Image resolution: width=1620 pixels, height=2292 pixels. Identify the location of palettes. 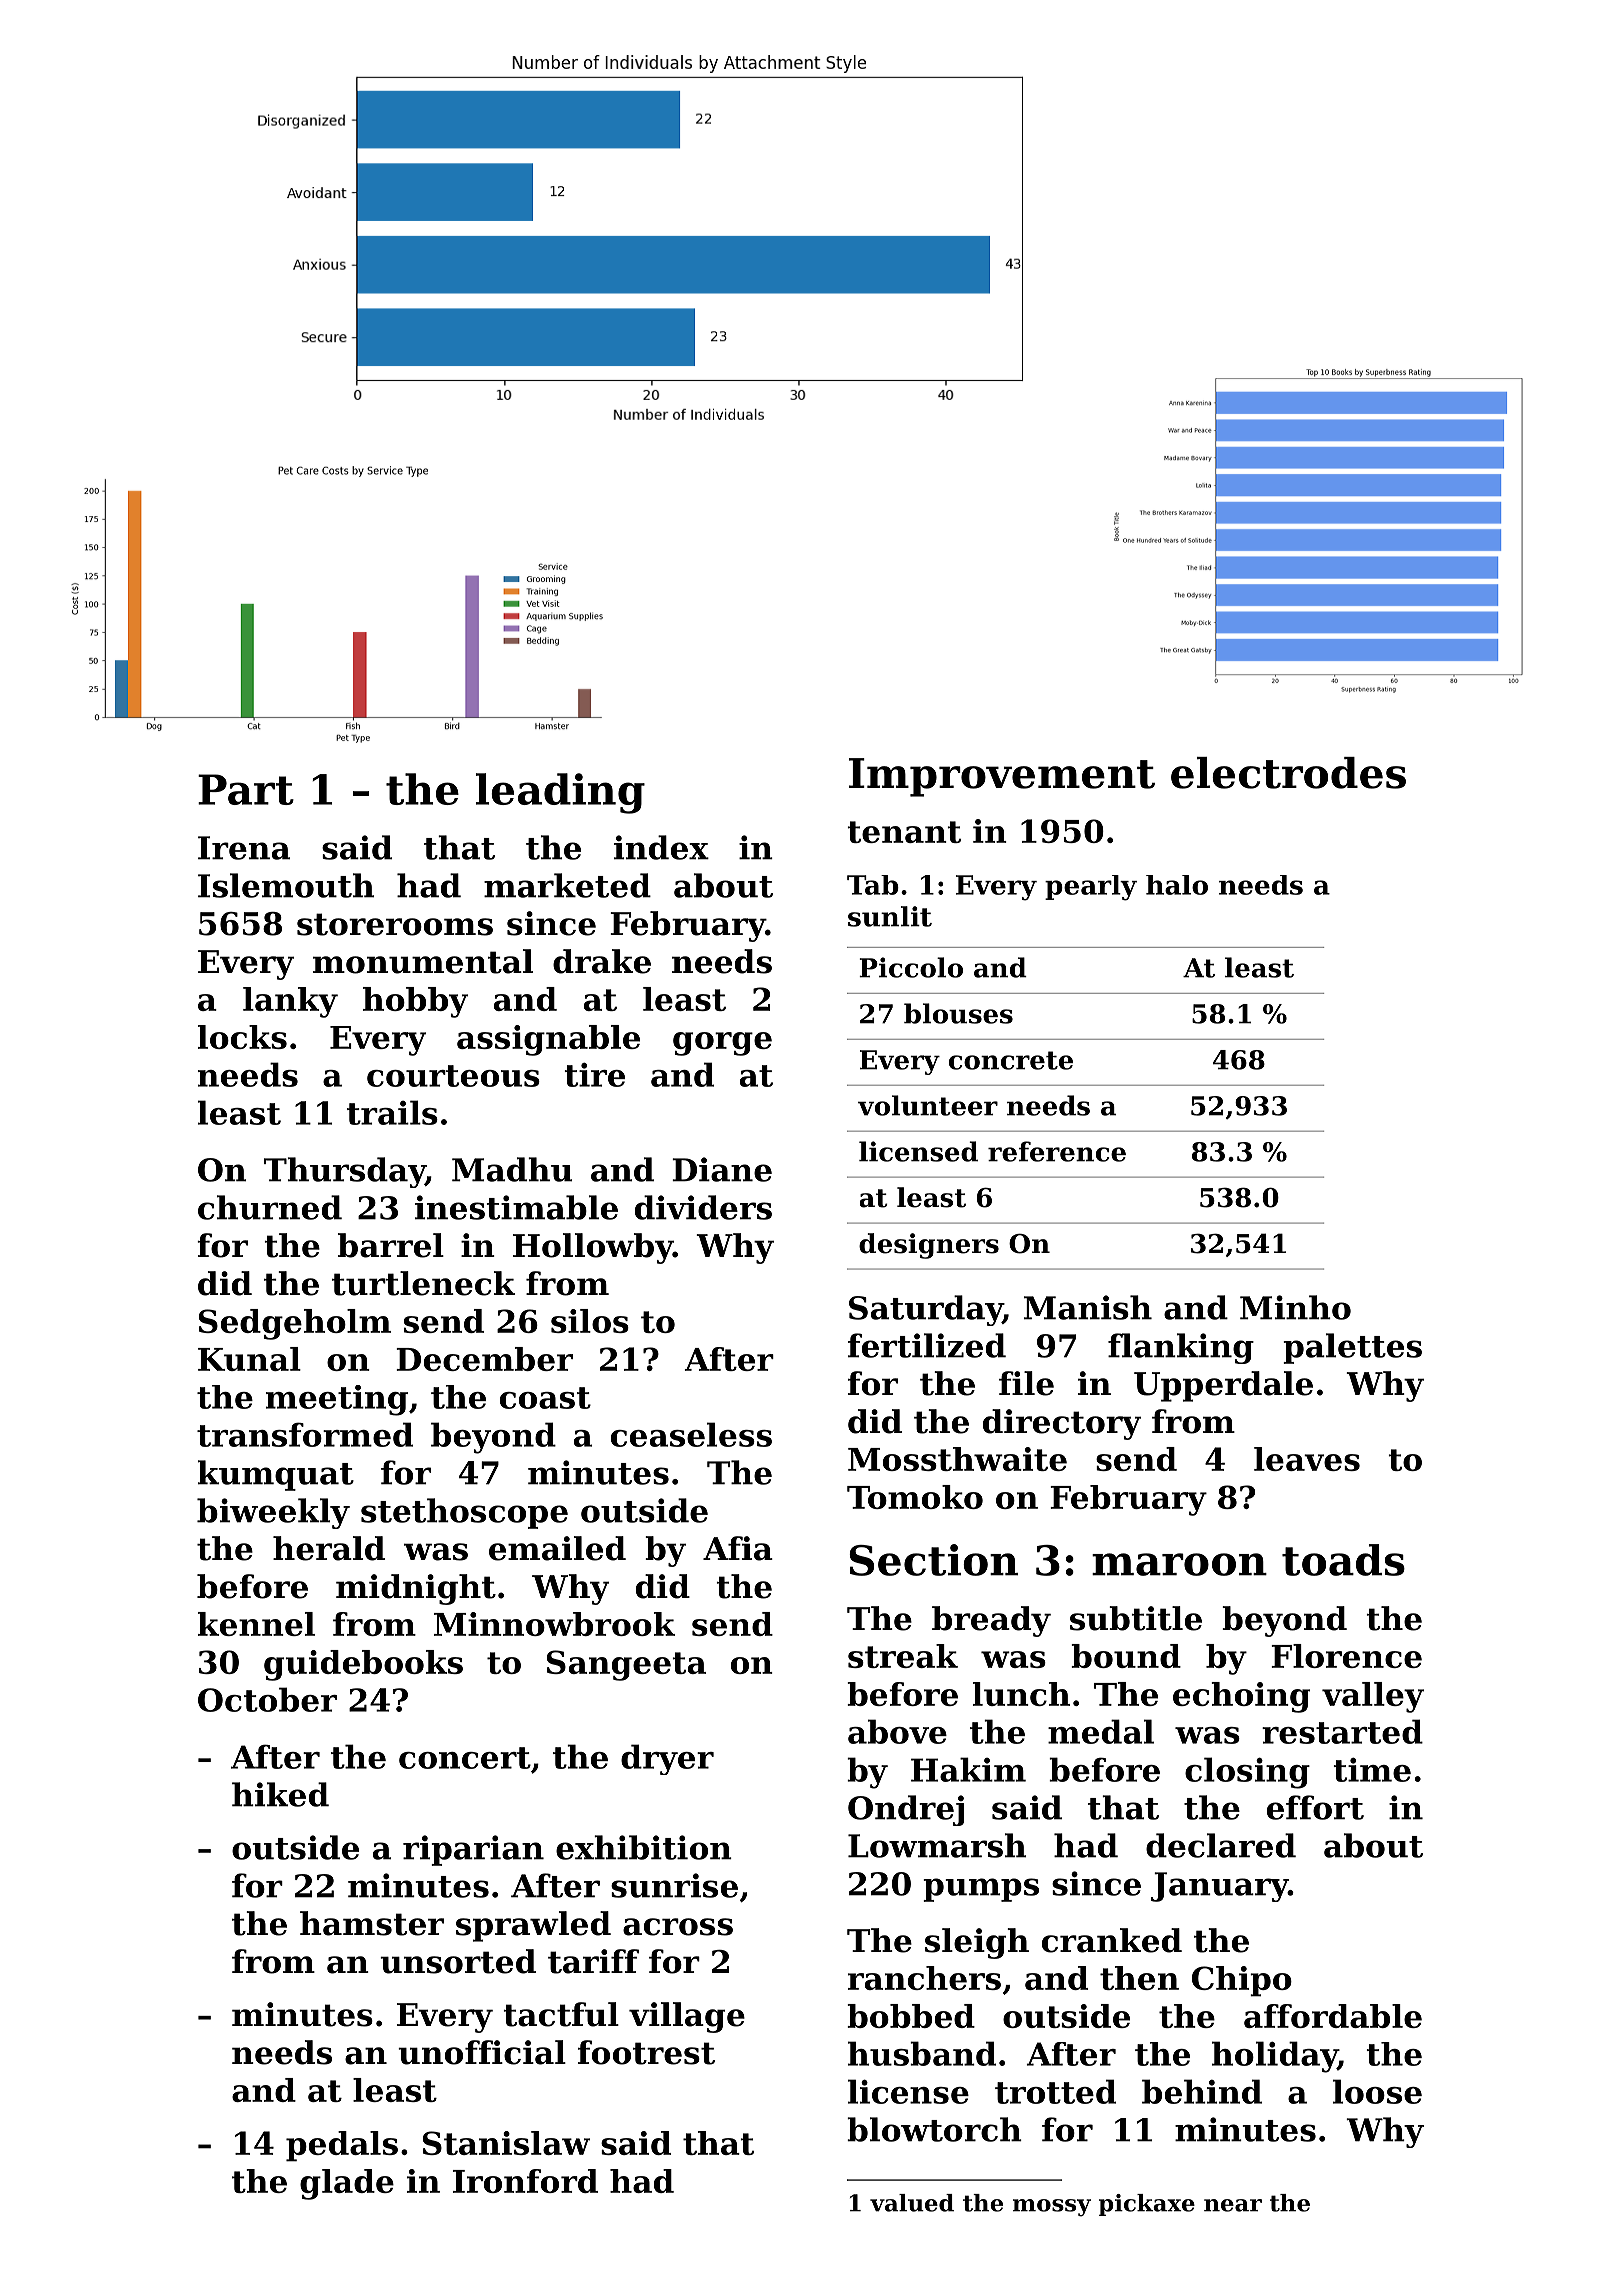
(1352, 1348).
